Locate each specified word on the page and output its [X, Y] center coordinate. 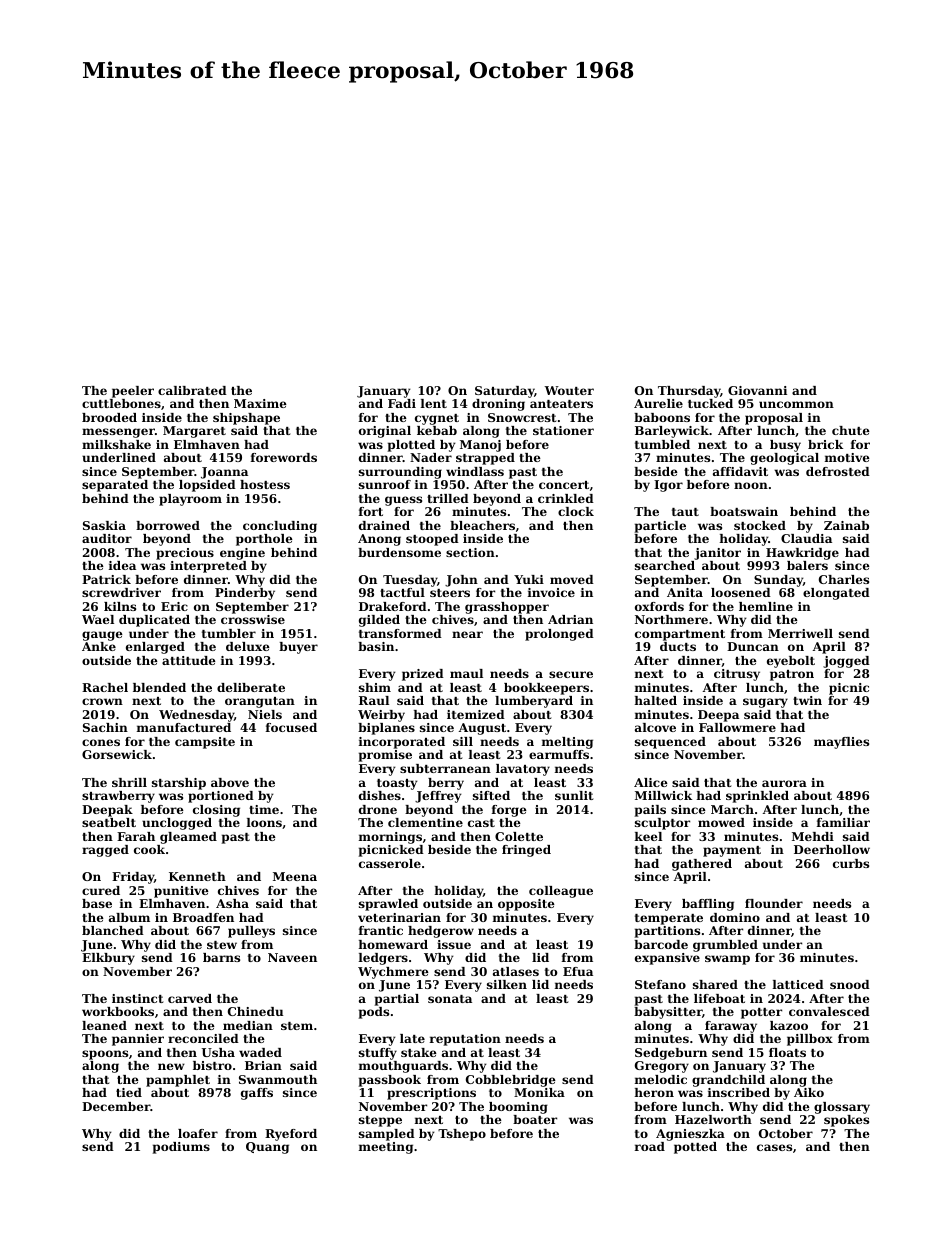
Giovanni [757, 390]
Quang [267, 1148]
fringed [526, 851]
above [230, 782]
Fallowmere [737, 727]
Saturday [504, 392]
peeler [133, 392]
